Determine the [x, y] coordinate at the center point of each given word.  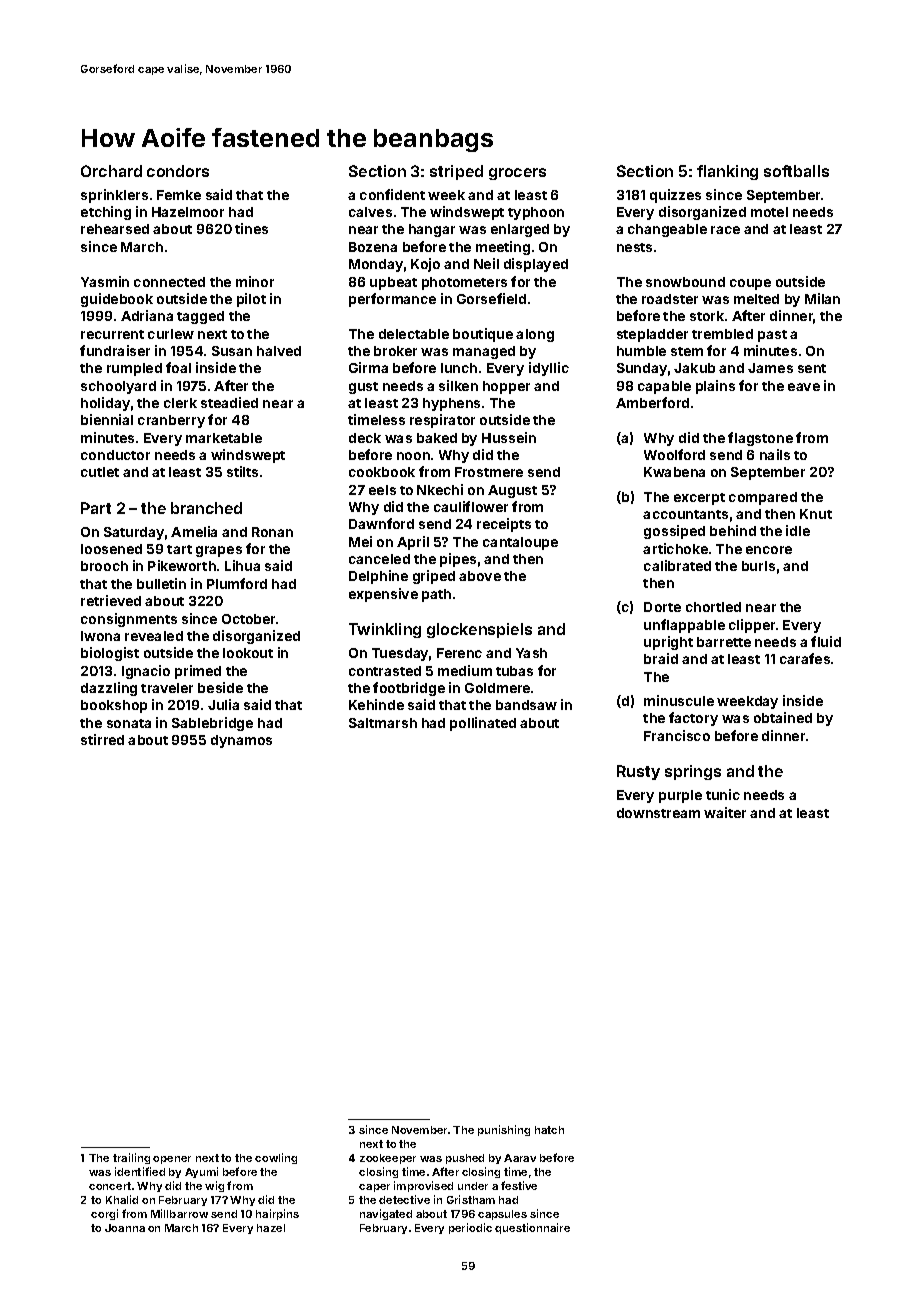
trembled [722, 334]
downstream [658, 813]
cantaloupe [520, 543]
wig [214, 1186]
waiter [725, 812]
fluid [826, 641]
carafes [805, 658]
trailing [131, 1158]
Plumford [237, 583]
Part [96, 508]
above [480, 576]
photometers [464, 283]
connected [169, 282]
